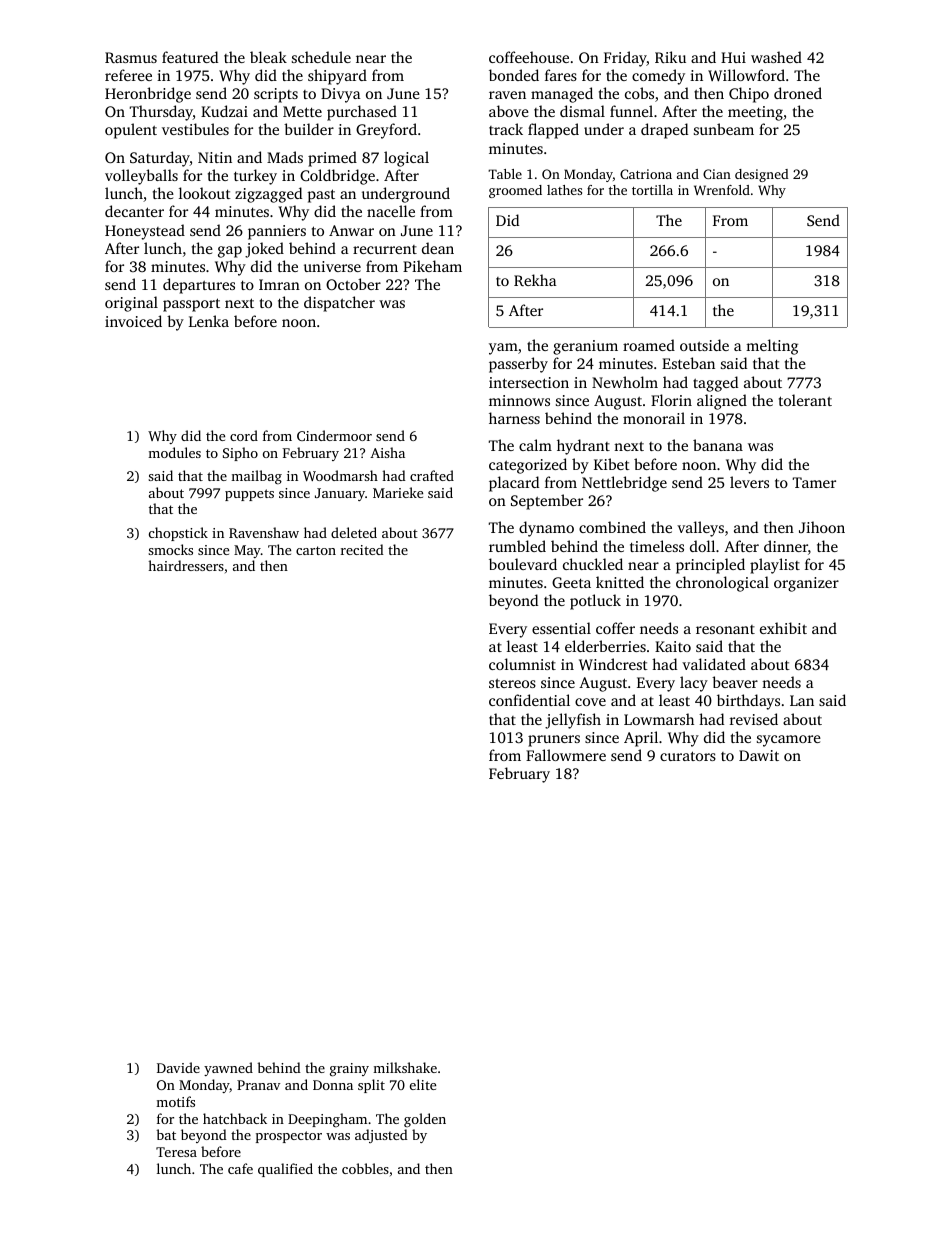 The width and height of the screenshot is (952, 1233). What do you see at coordinates (759, 755) in the screenshot?
I see `Dawit` at bounding box center [759, 755].
